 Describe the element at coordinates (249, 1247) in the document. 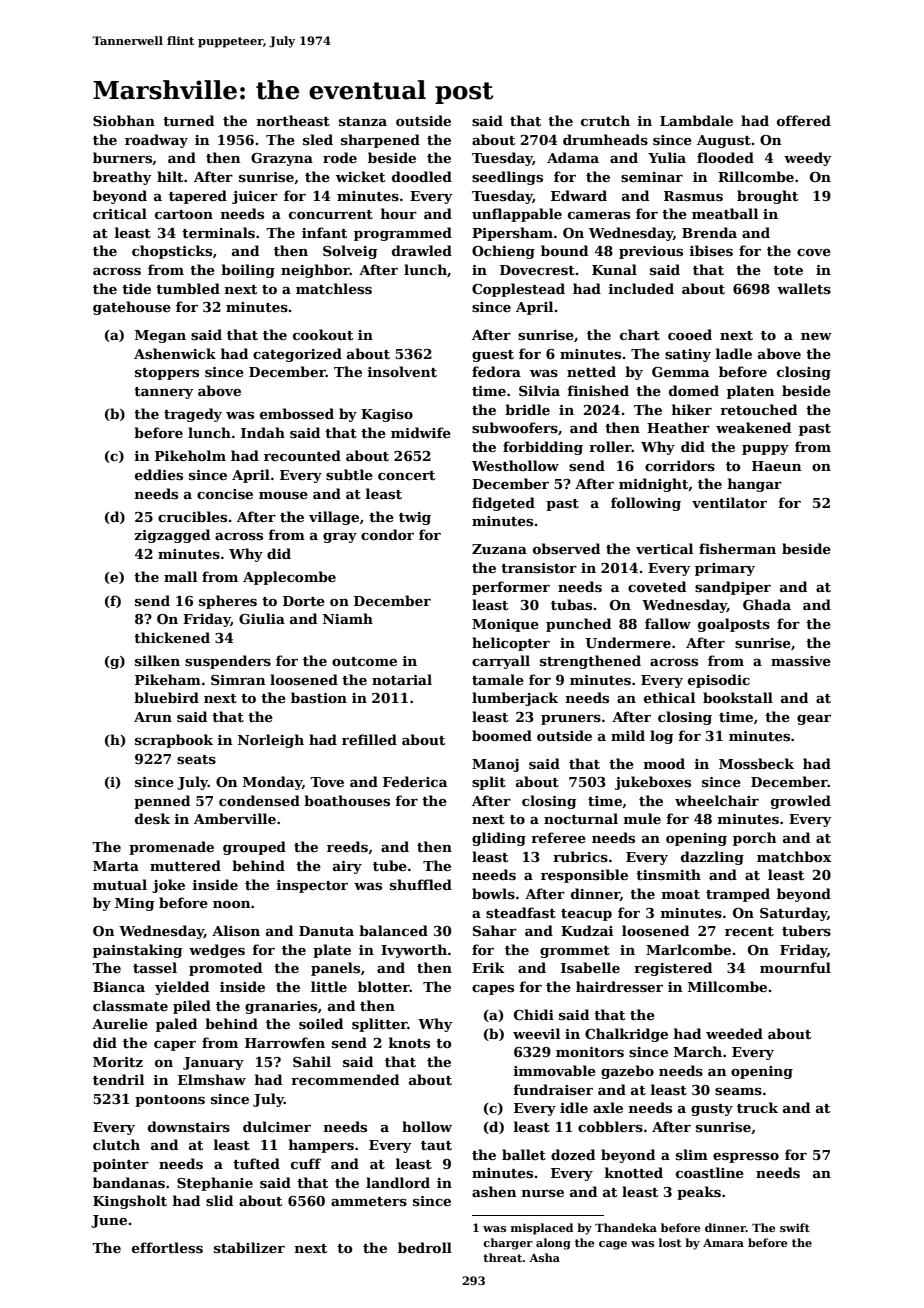

I see `stabilizer` at that location.
